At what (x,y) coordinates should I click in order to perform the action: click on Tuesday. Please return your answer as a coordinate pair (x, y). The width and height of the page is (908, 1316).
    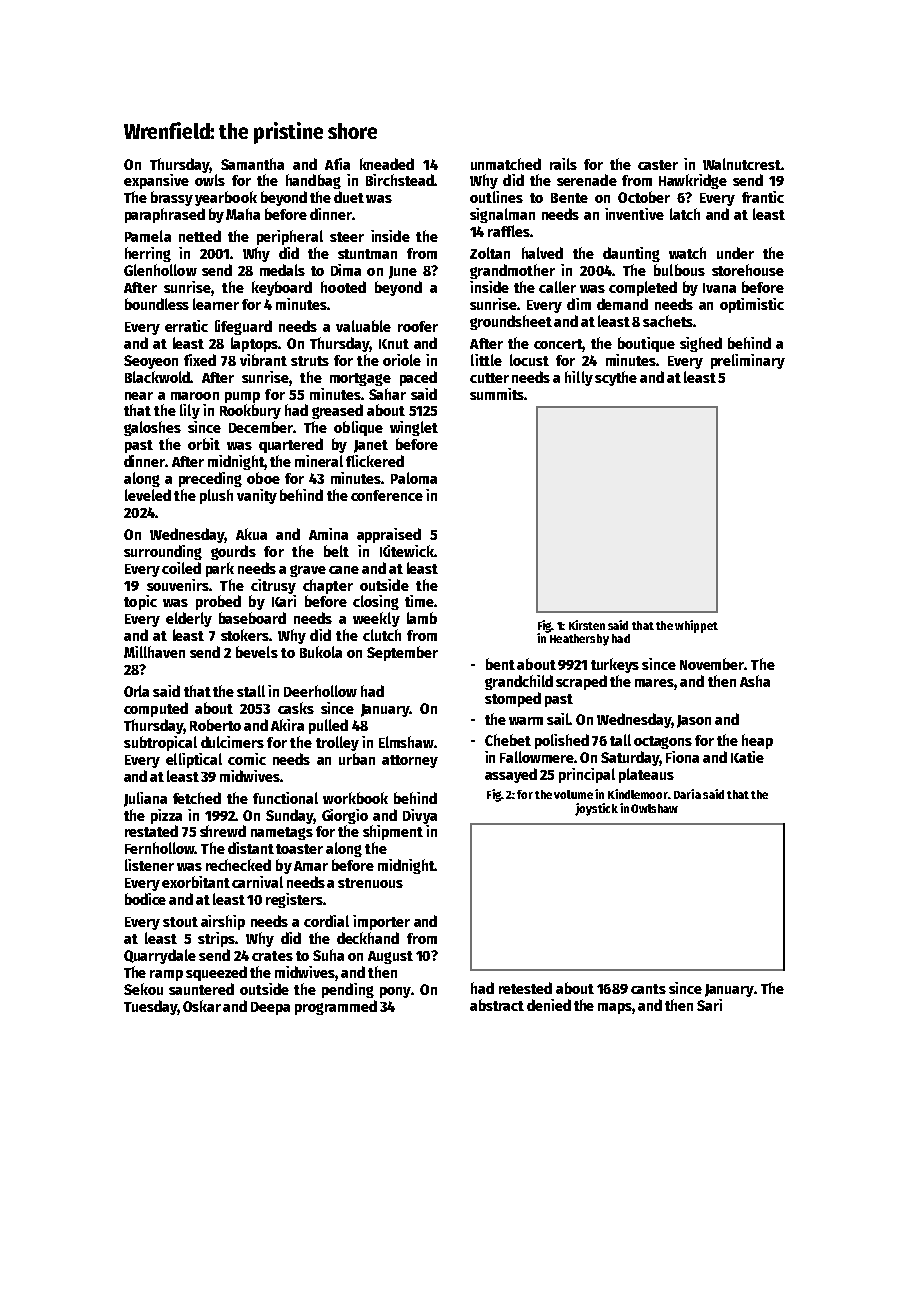
    Looking at the image, I should click on (150, 1007).
